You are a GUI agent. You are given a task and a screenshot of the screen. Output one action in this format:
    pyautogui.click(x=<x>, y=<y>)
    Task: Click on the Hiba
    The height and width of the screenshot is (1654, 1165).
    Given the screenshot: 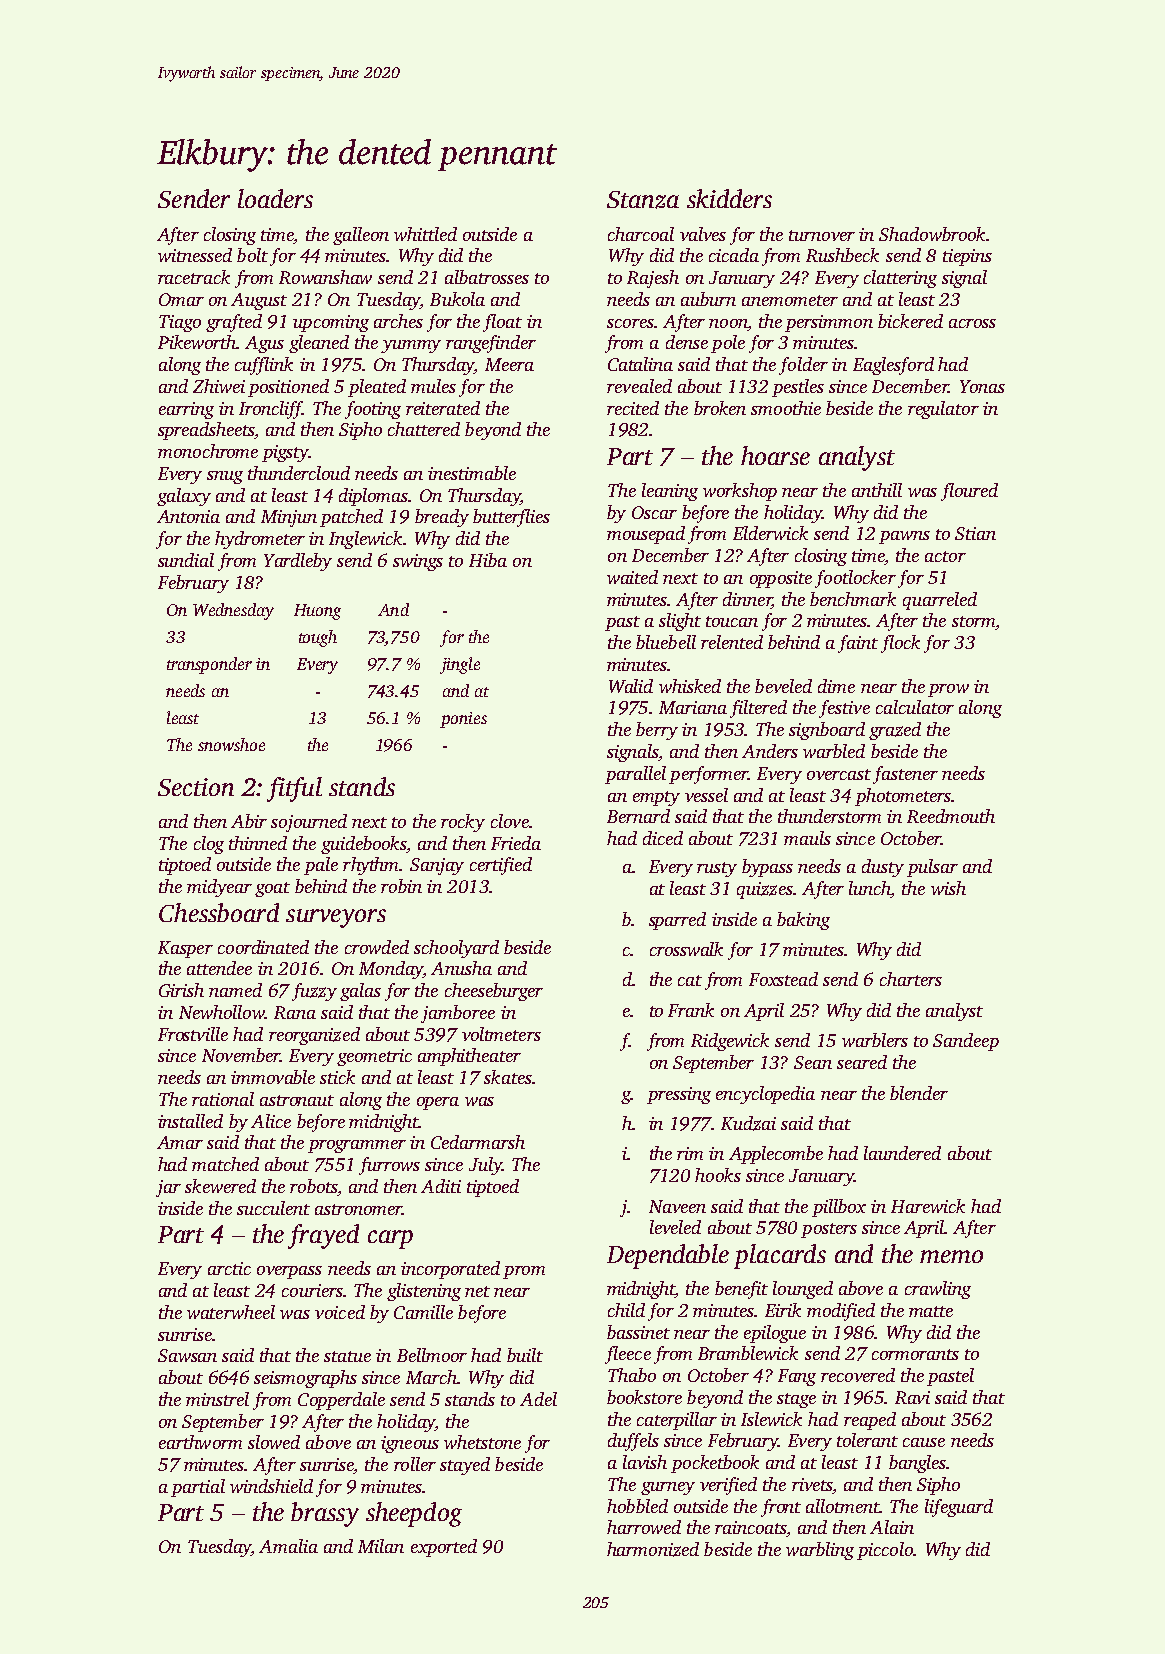 What is the action you would take?
    pyautogui.click(x=488, y=560)
